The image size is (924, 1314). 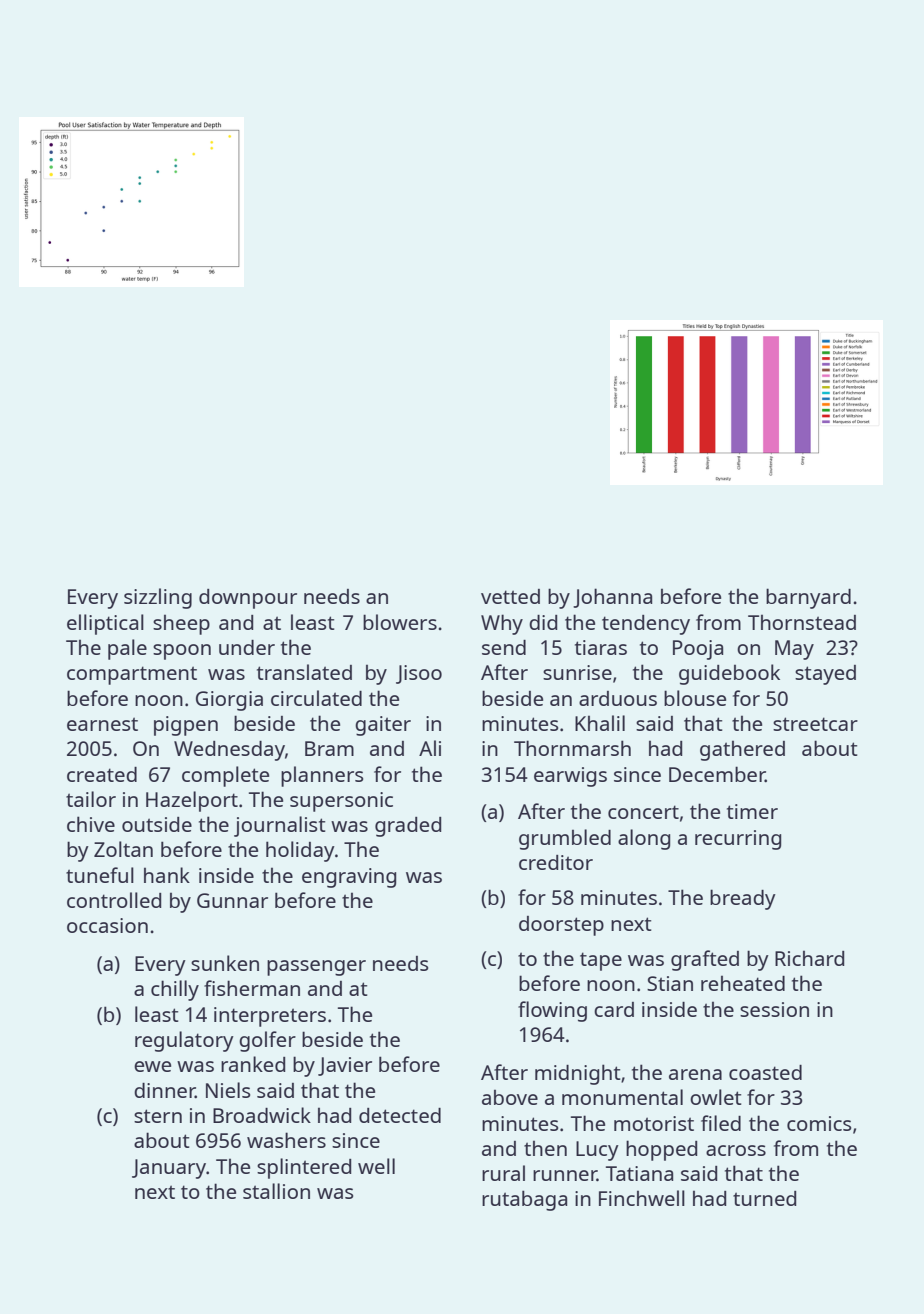 What do you see at coordinates (743, 899) in the screenshot?
I see `bready` at bounding box center [743, 899].
